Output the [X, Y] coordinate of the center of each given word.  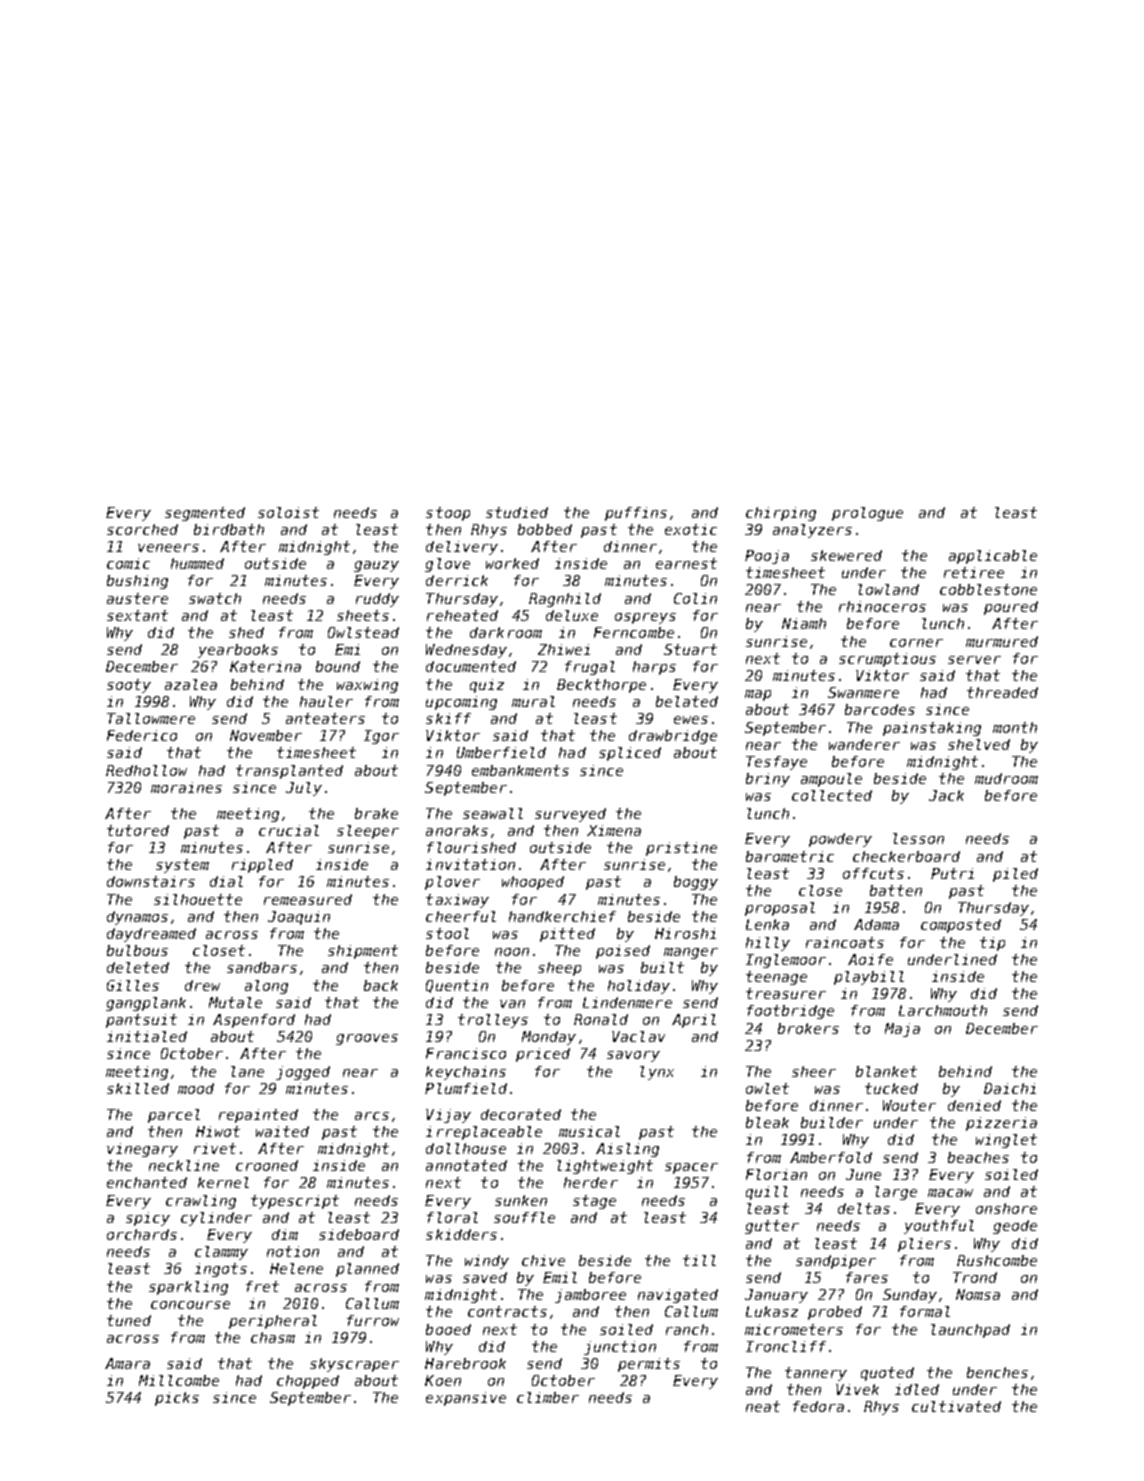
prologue [867, 514]
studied [517, 512]
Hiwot [218, 1131]
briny [768, 780]
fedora [818, 1406]
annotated [466, 1165]
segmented [205, 514]
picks [177, 1399]
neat [763, 1406]
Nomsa [978, 1294]
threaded [1002, 692]
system [182, 866]
